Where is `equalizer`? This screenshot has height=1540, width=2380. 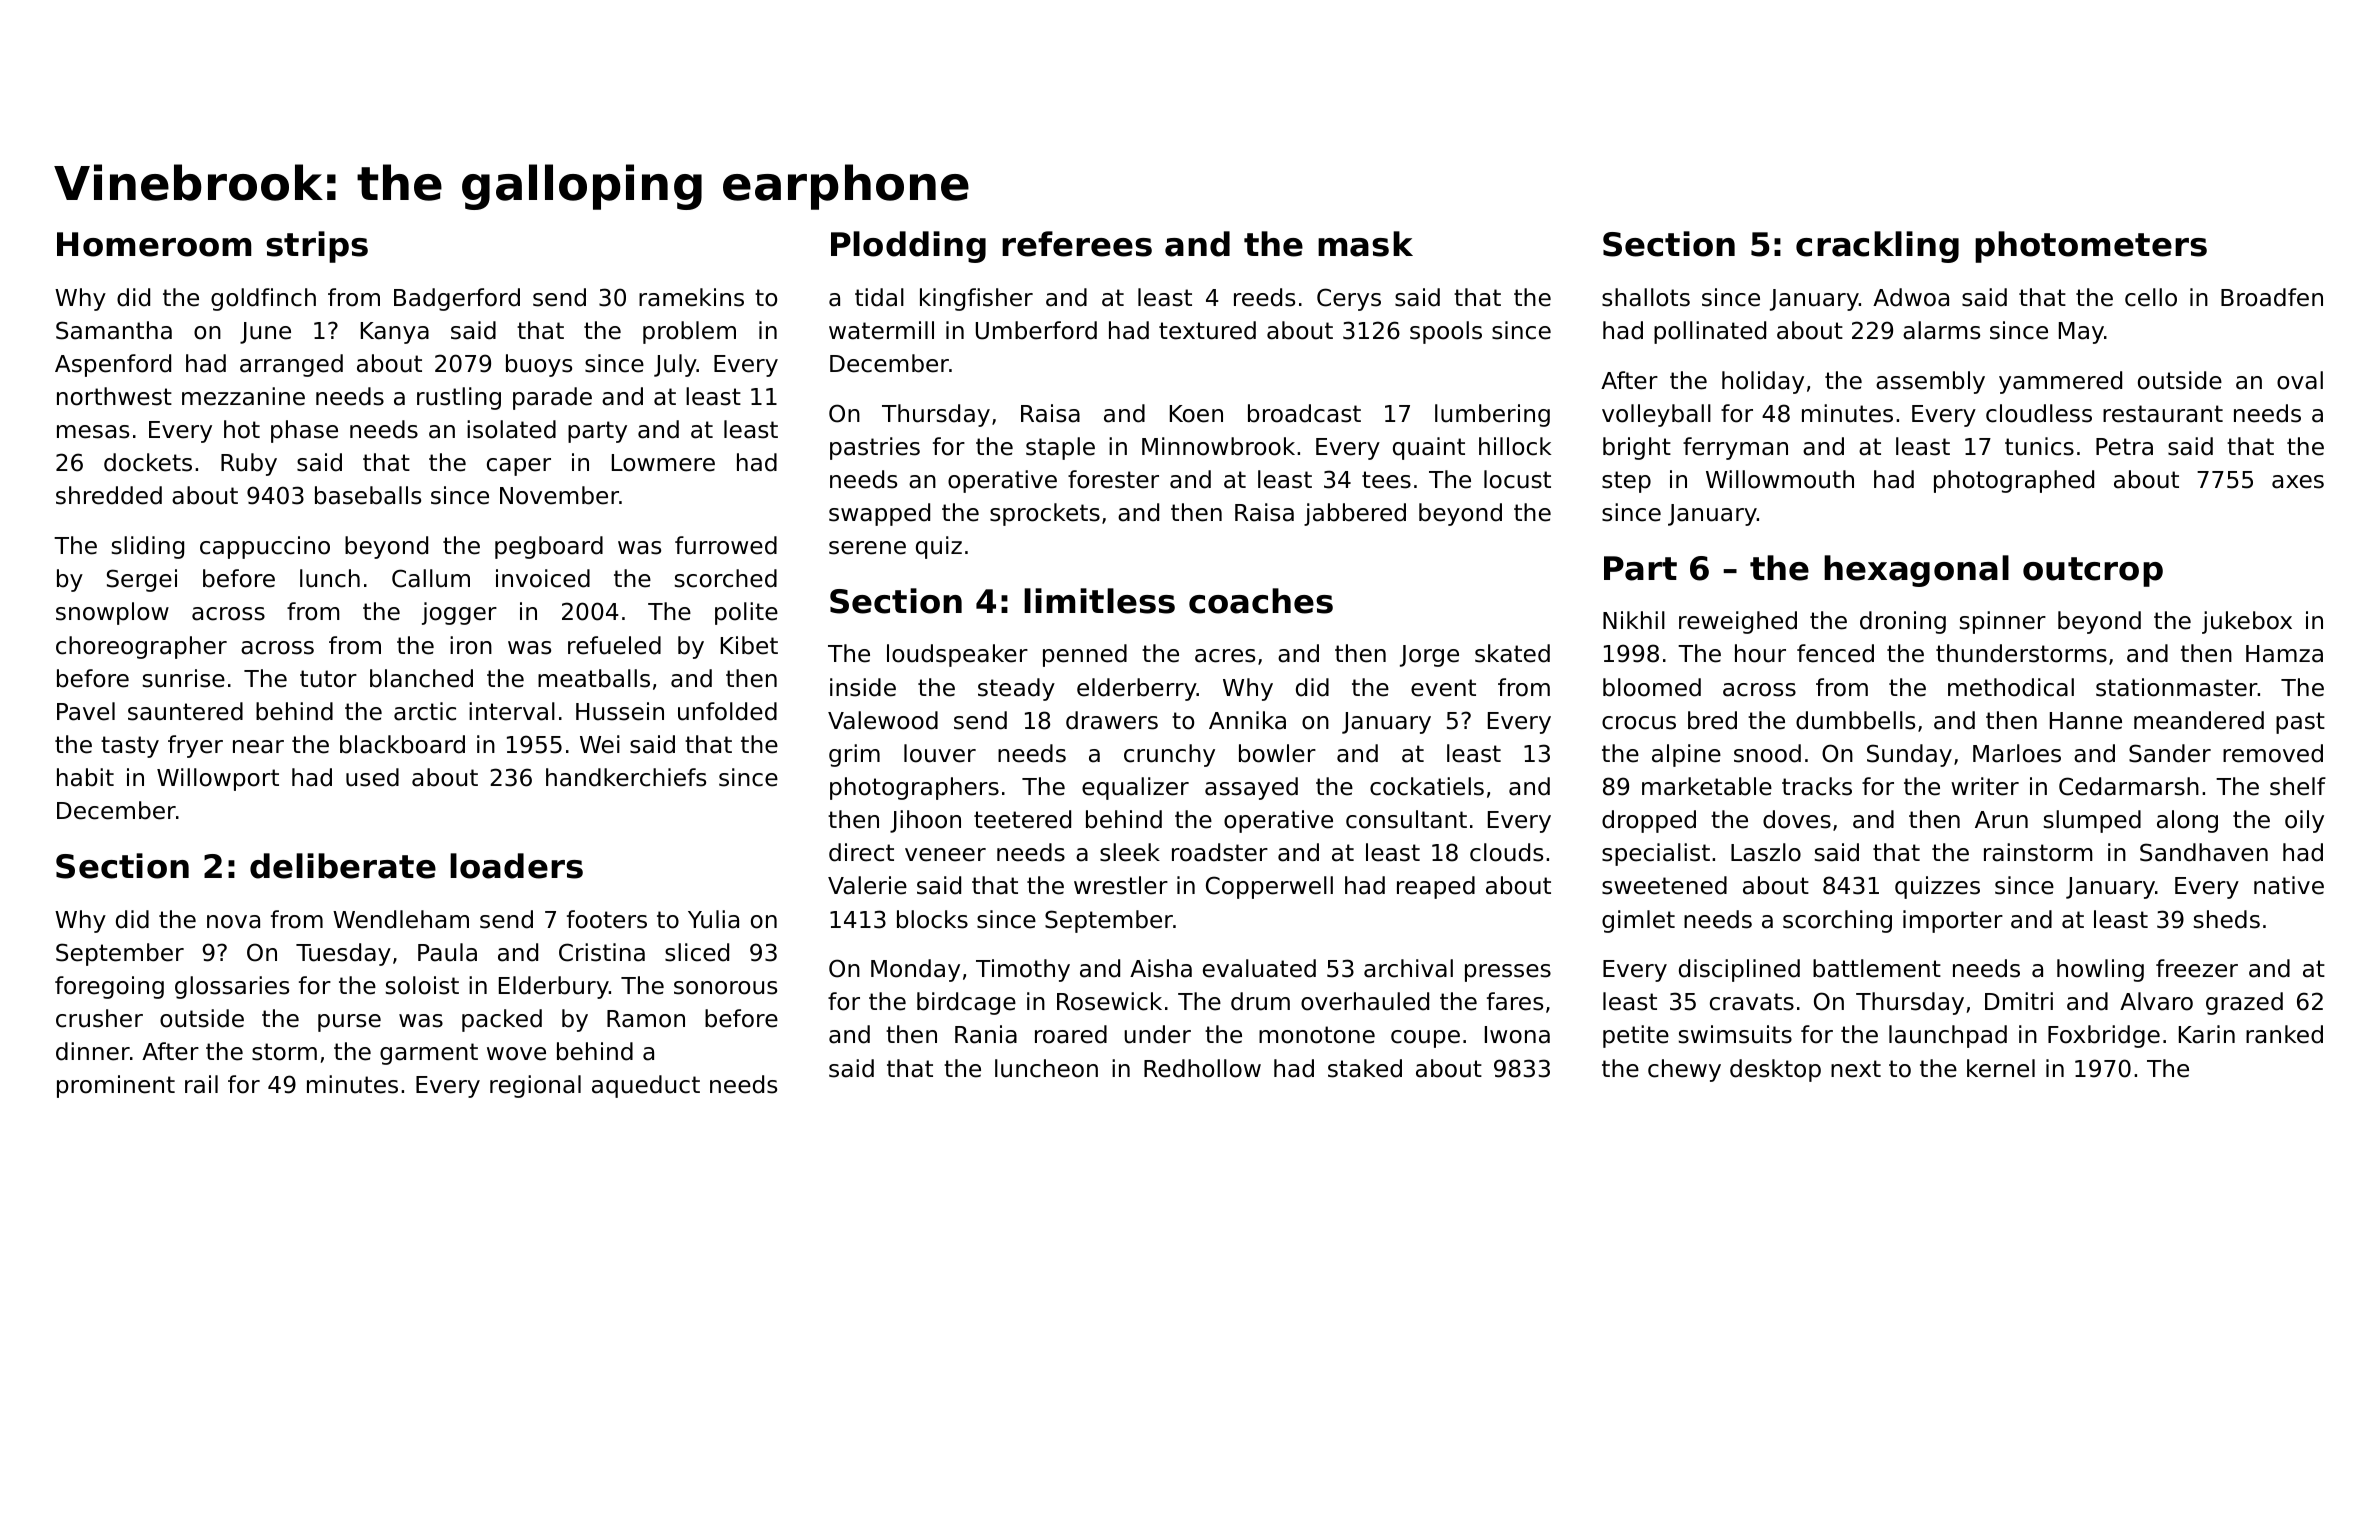
equalizer is located at coordinates (1135, 788).
